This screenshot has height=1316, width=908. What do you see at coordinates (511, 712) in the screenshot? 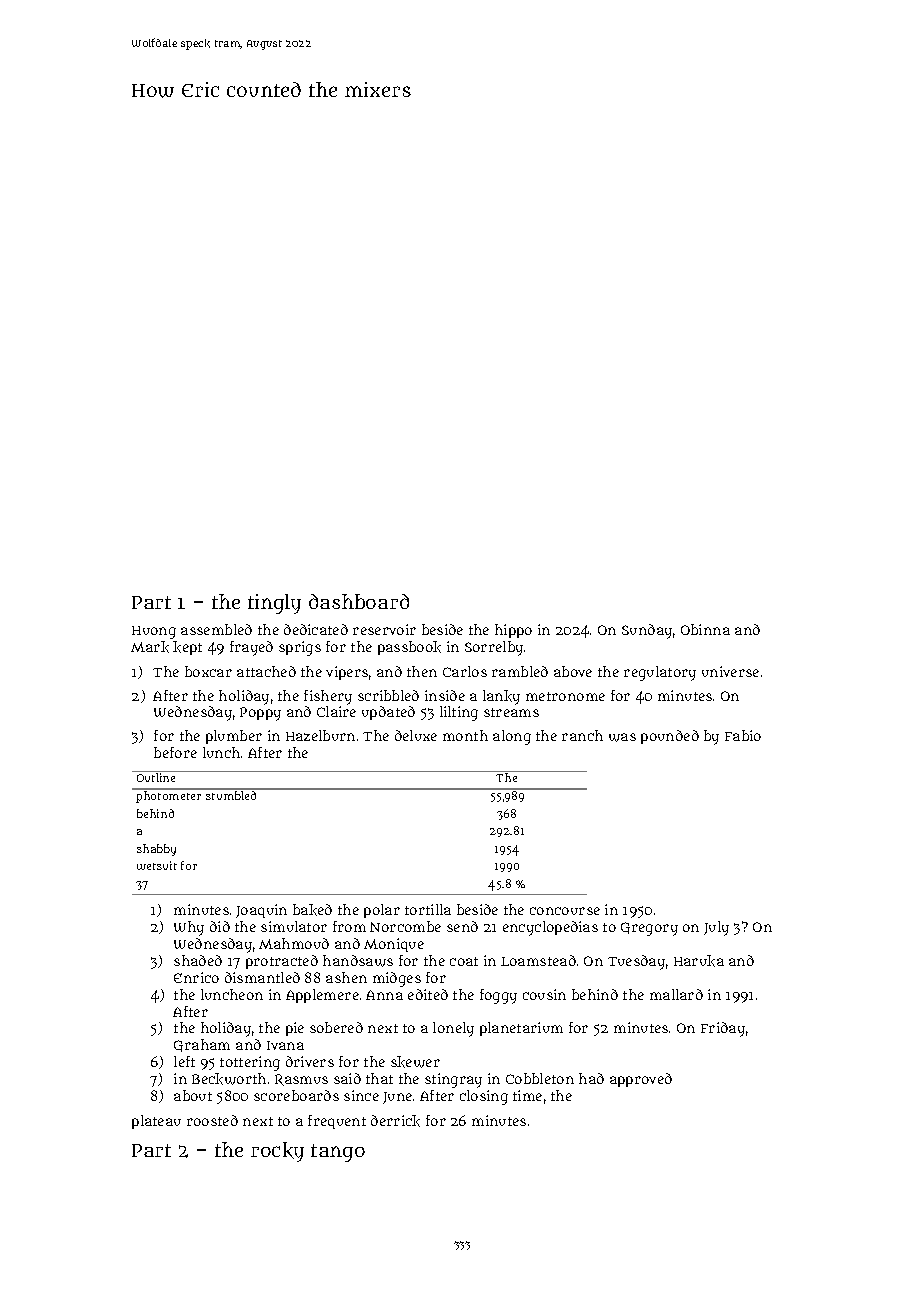
I see `streams` at bounding box center [511, 712].
